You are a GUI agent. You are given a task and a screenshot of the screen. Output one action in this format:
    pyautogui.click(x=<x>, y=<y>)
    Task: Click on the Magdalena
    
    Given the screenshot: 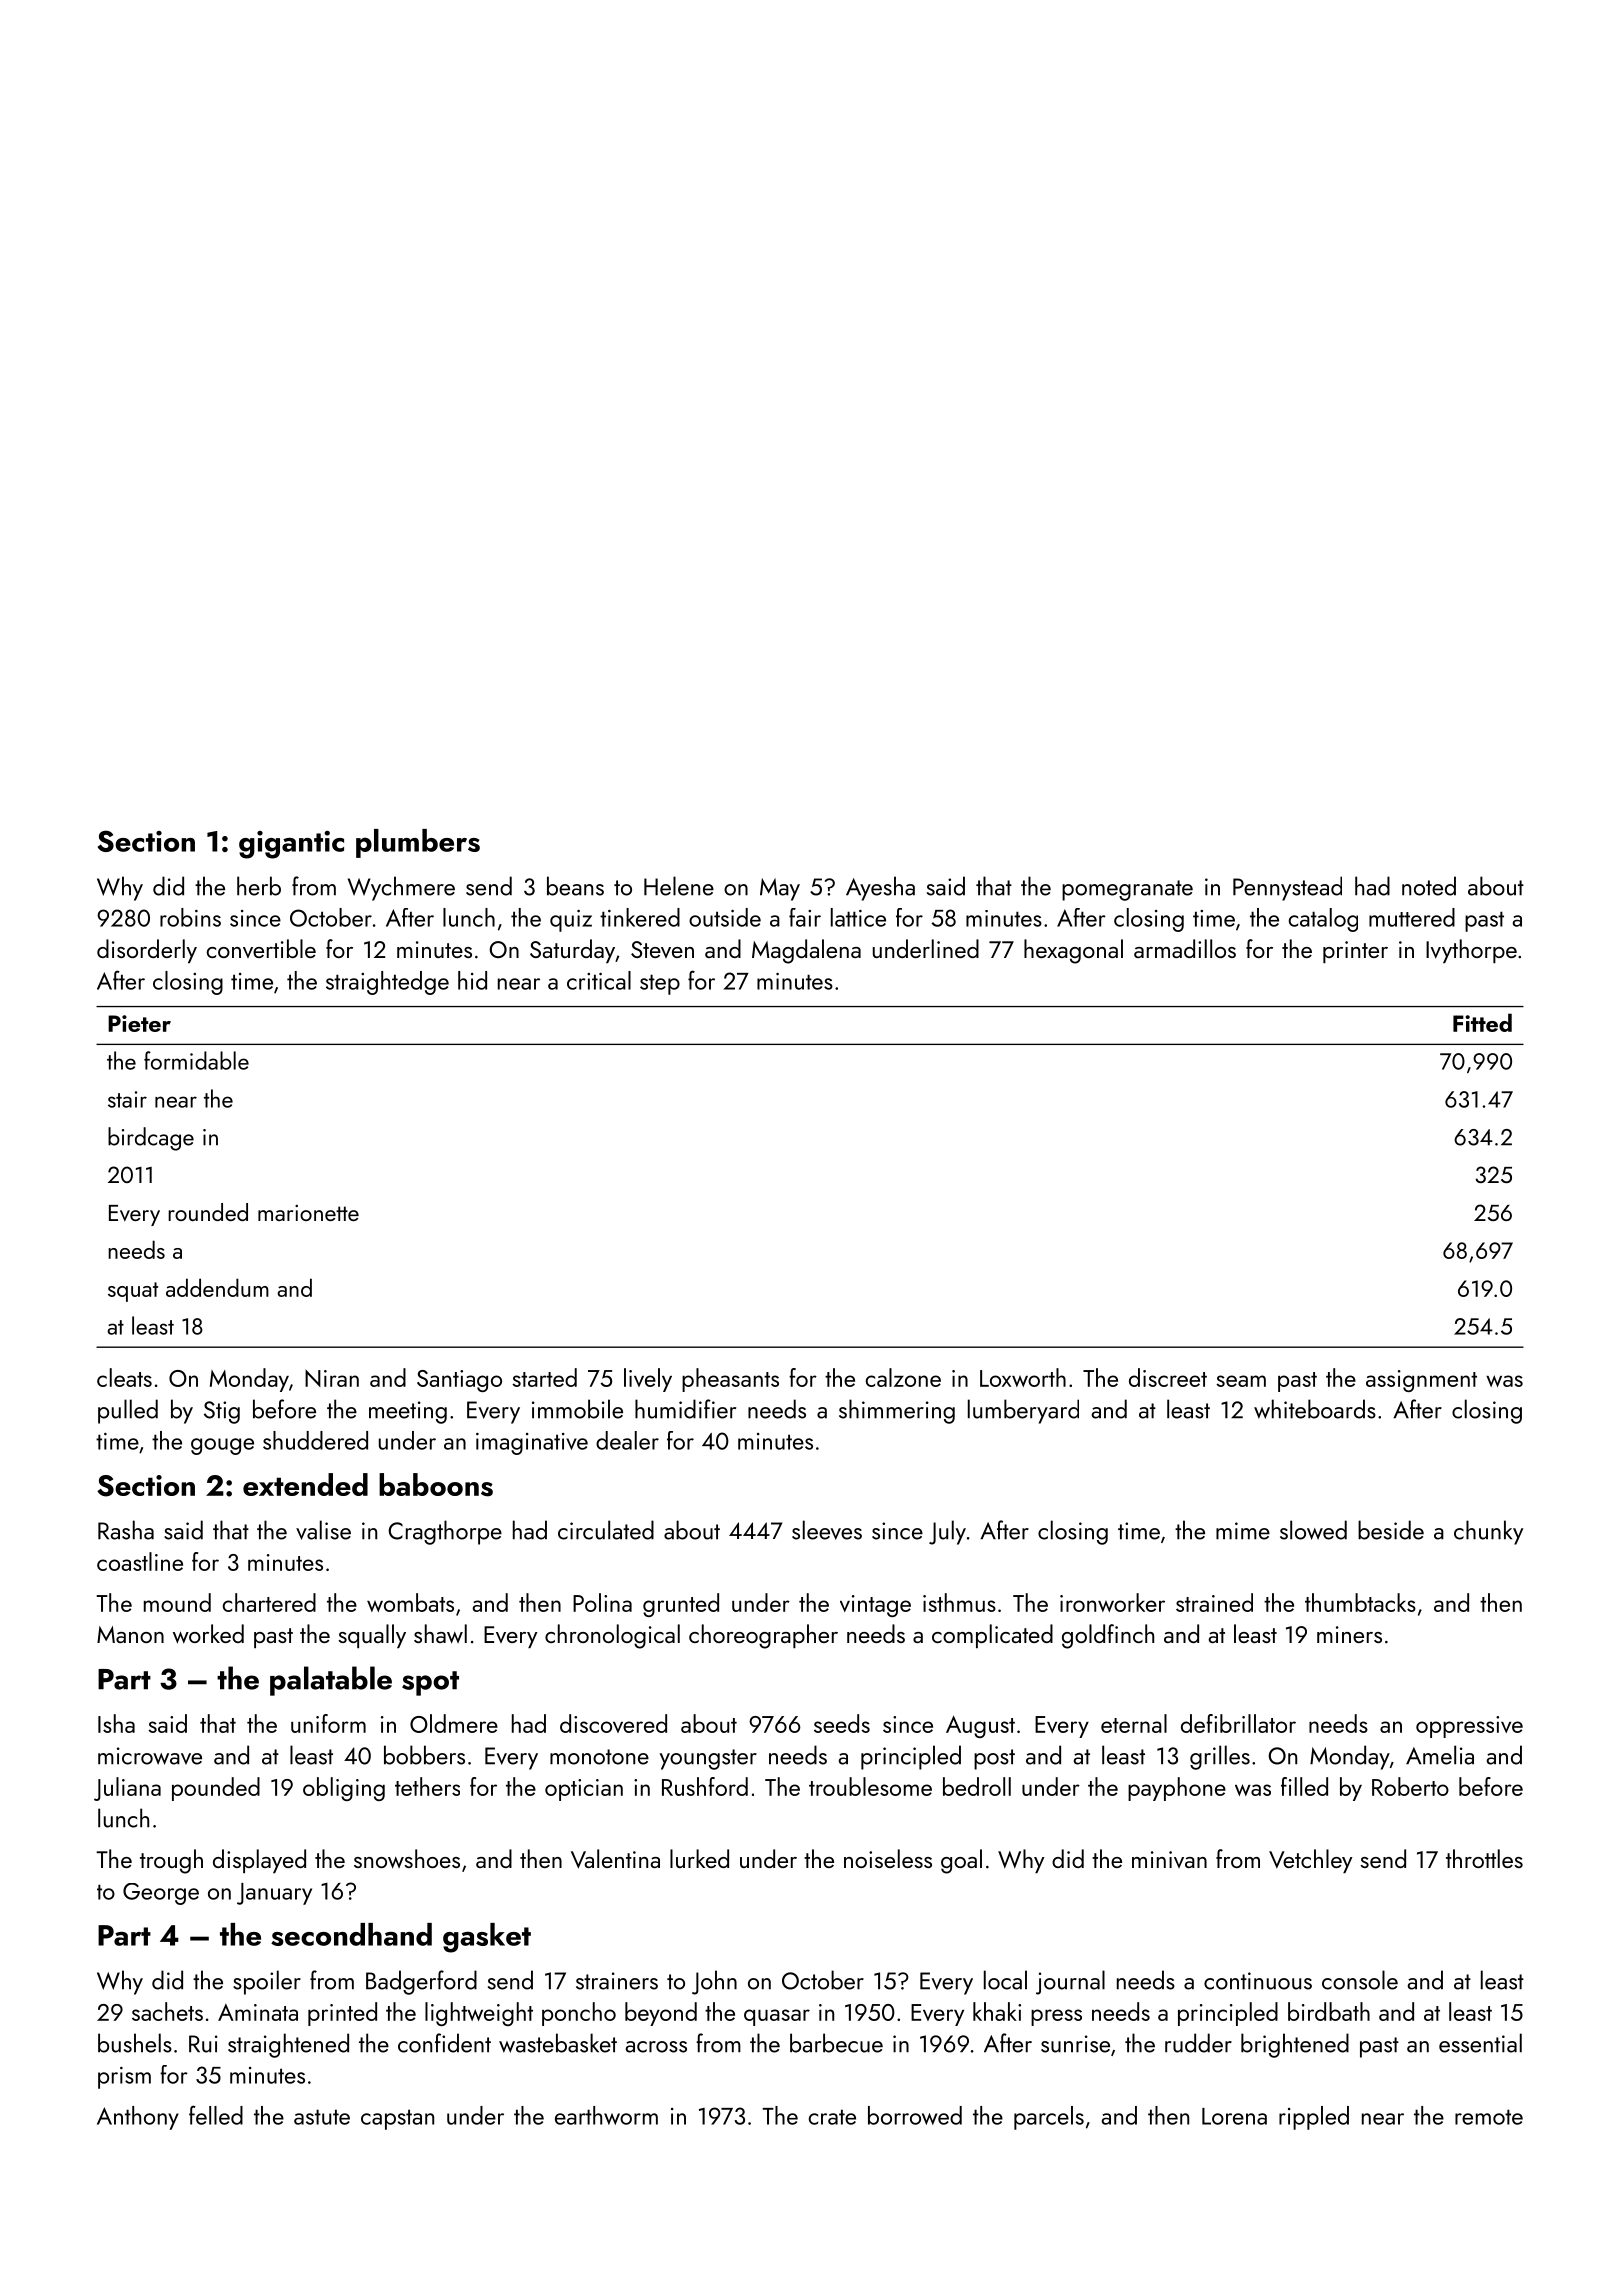 What is the action you would take?
    pyautogui.click(x=806, y=951)
